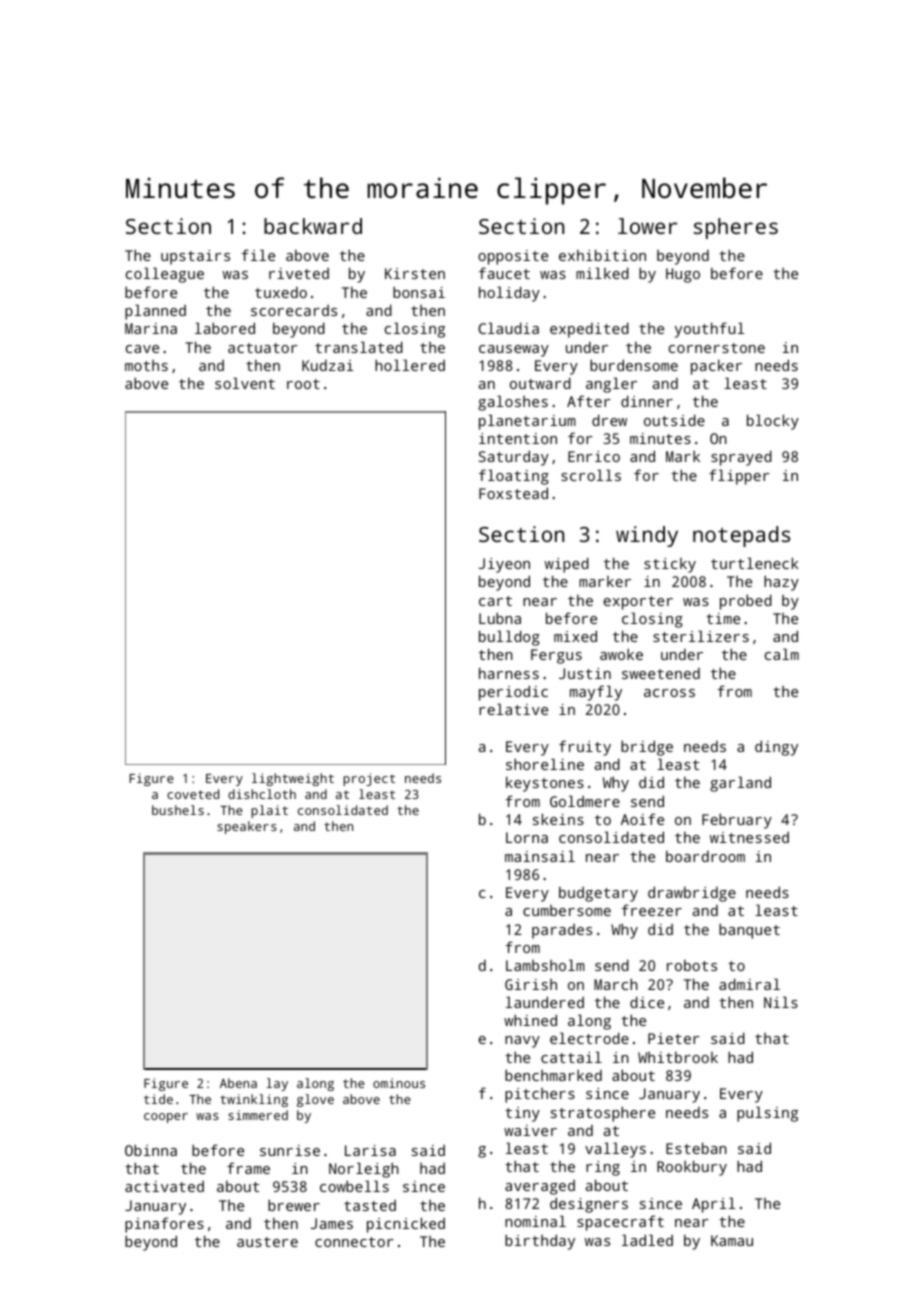 This image has width=924, height=1311. Describe the element at coordinates (238, 1083) in the image. I see `Abena` at that location.
